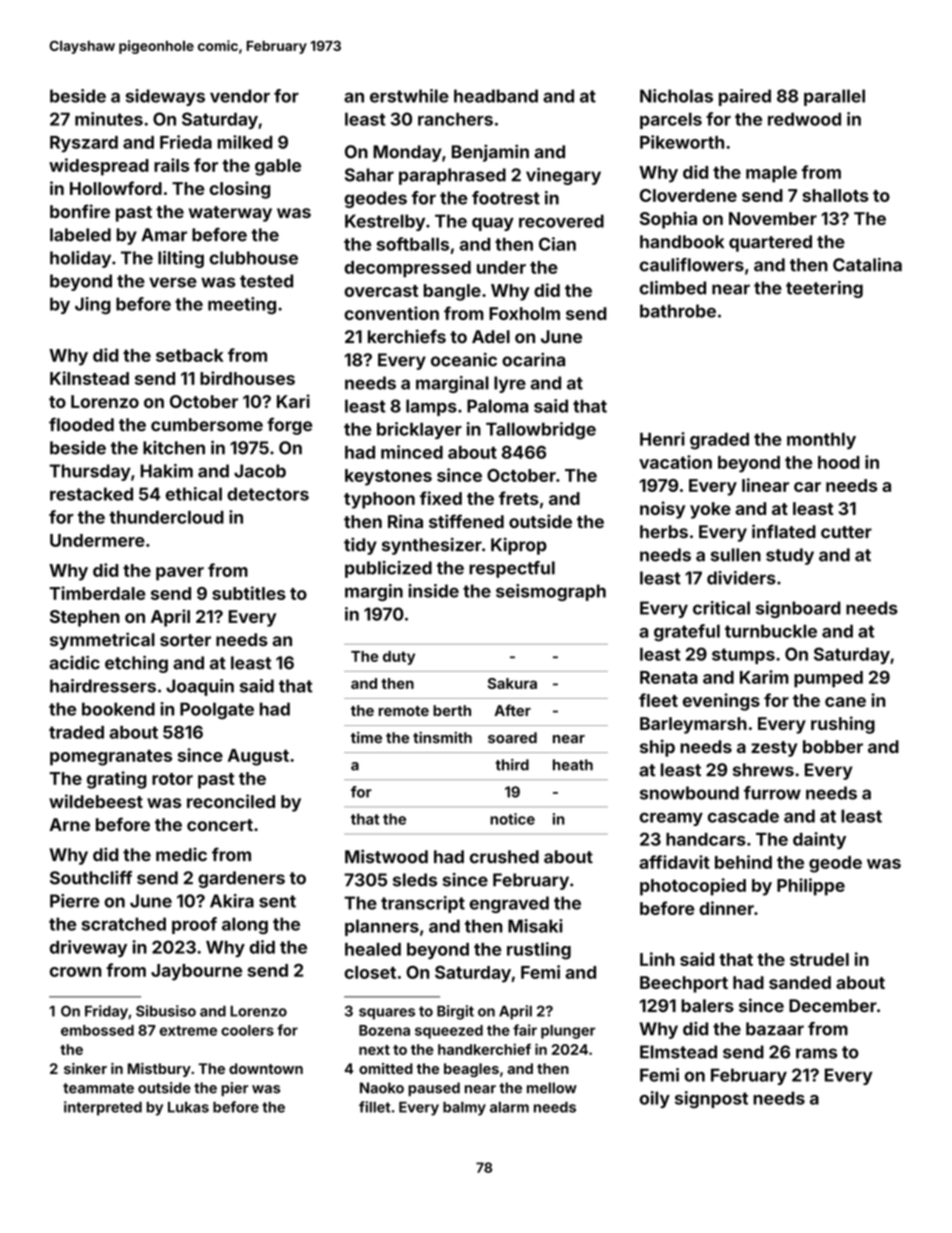 The height and width of the image is (1233, 952). I want to click on rams, so click(816, 1053).
